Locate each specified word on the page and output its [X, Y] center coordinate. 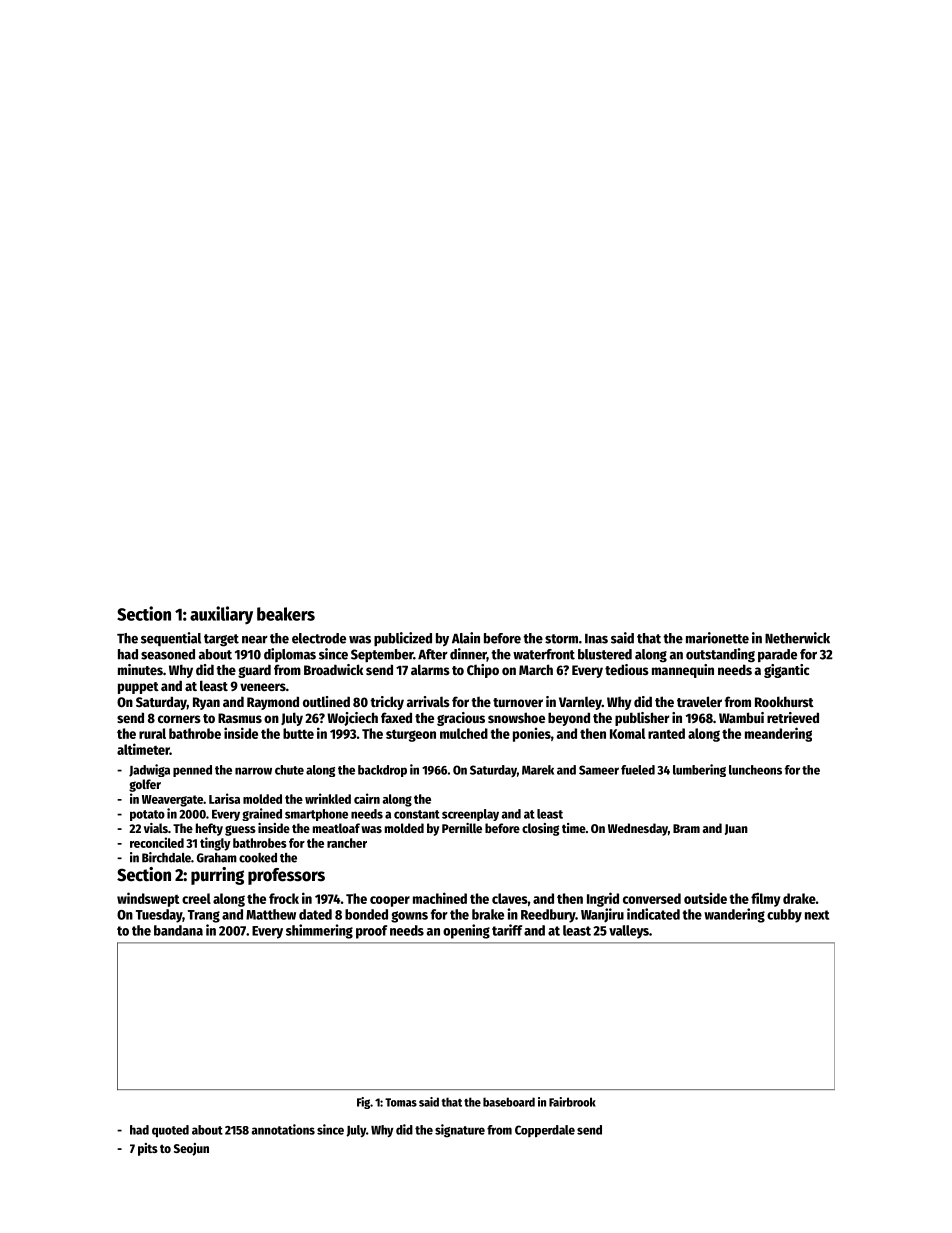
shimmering [319, 931]
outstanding [720, 655]
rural [152, 733]
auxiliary [221, 615]
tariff [507, 930]
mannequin [683, 671]
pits [148, 1149]
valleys [629, 932]
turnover [518, 702]
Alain [466, 638]
